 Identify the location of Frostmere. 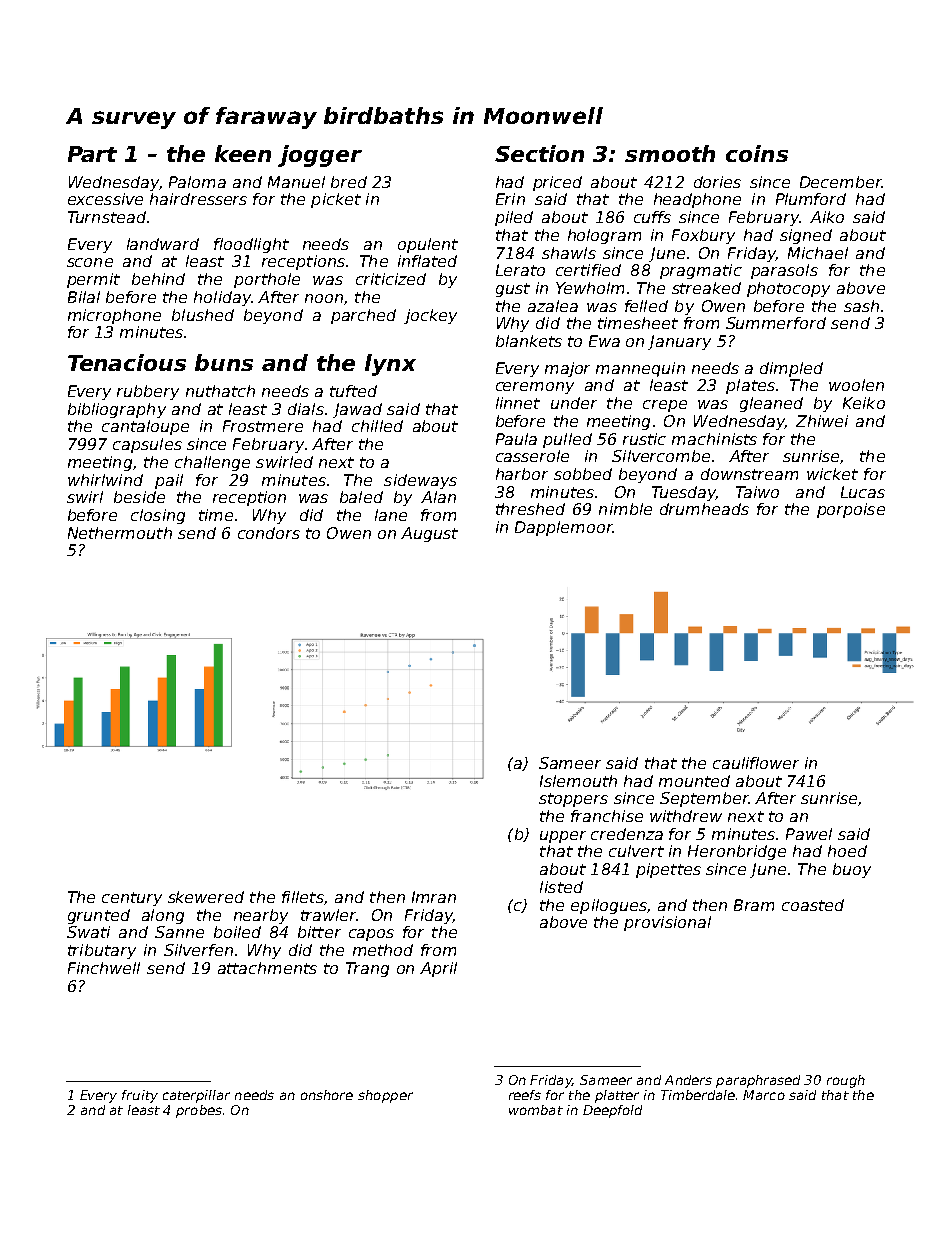
(263, 426).
